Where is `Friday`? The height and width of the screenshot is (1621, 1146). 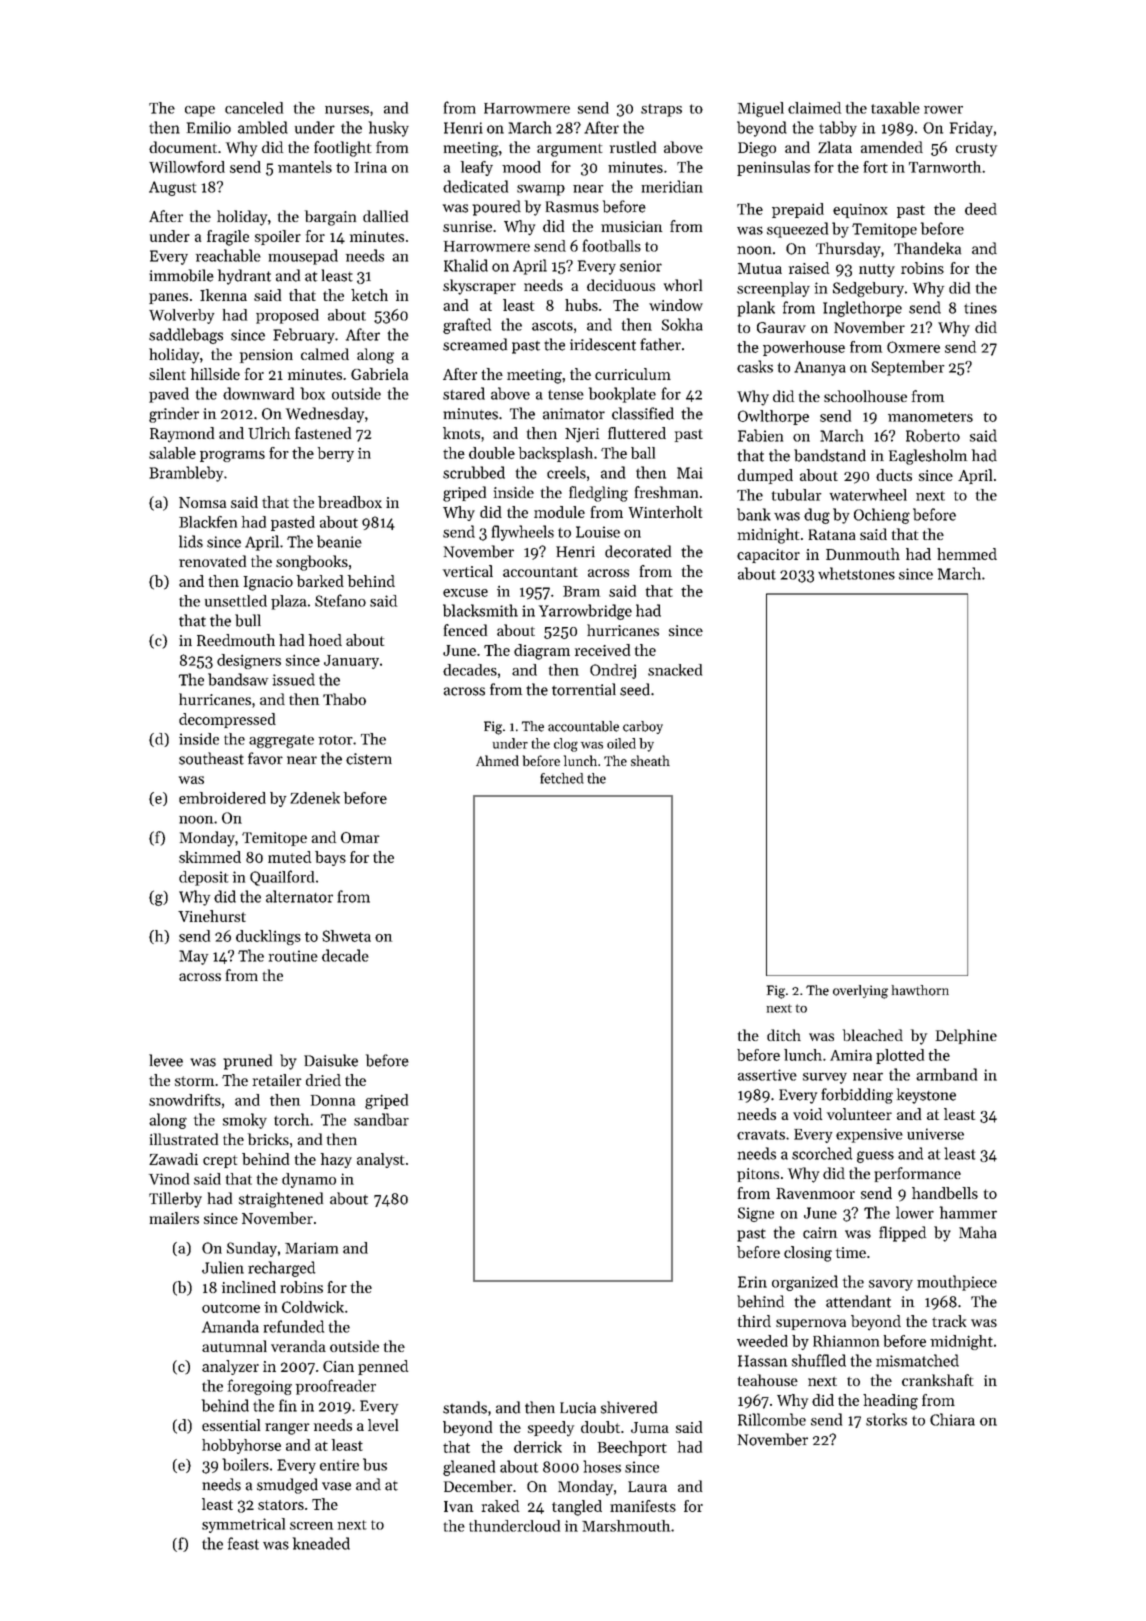 Friday is located at coordinates (971, 129).
